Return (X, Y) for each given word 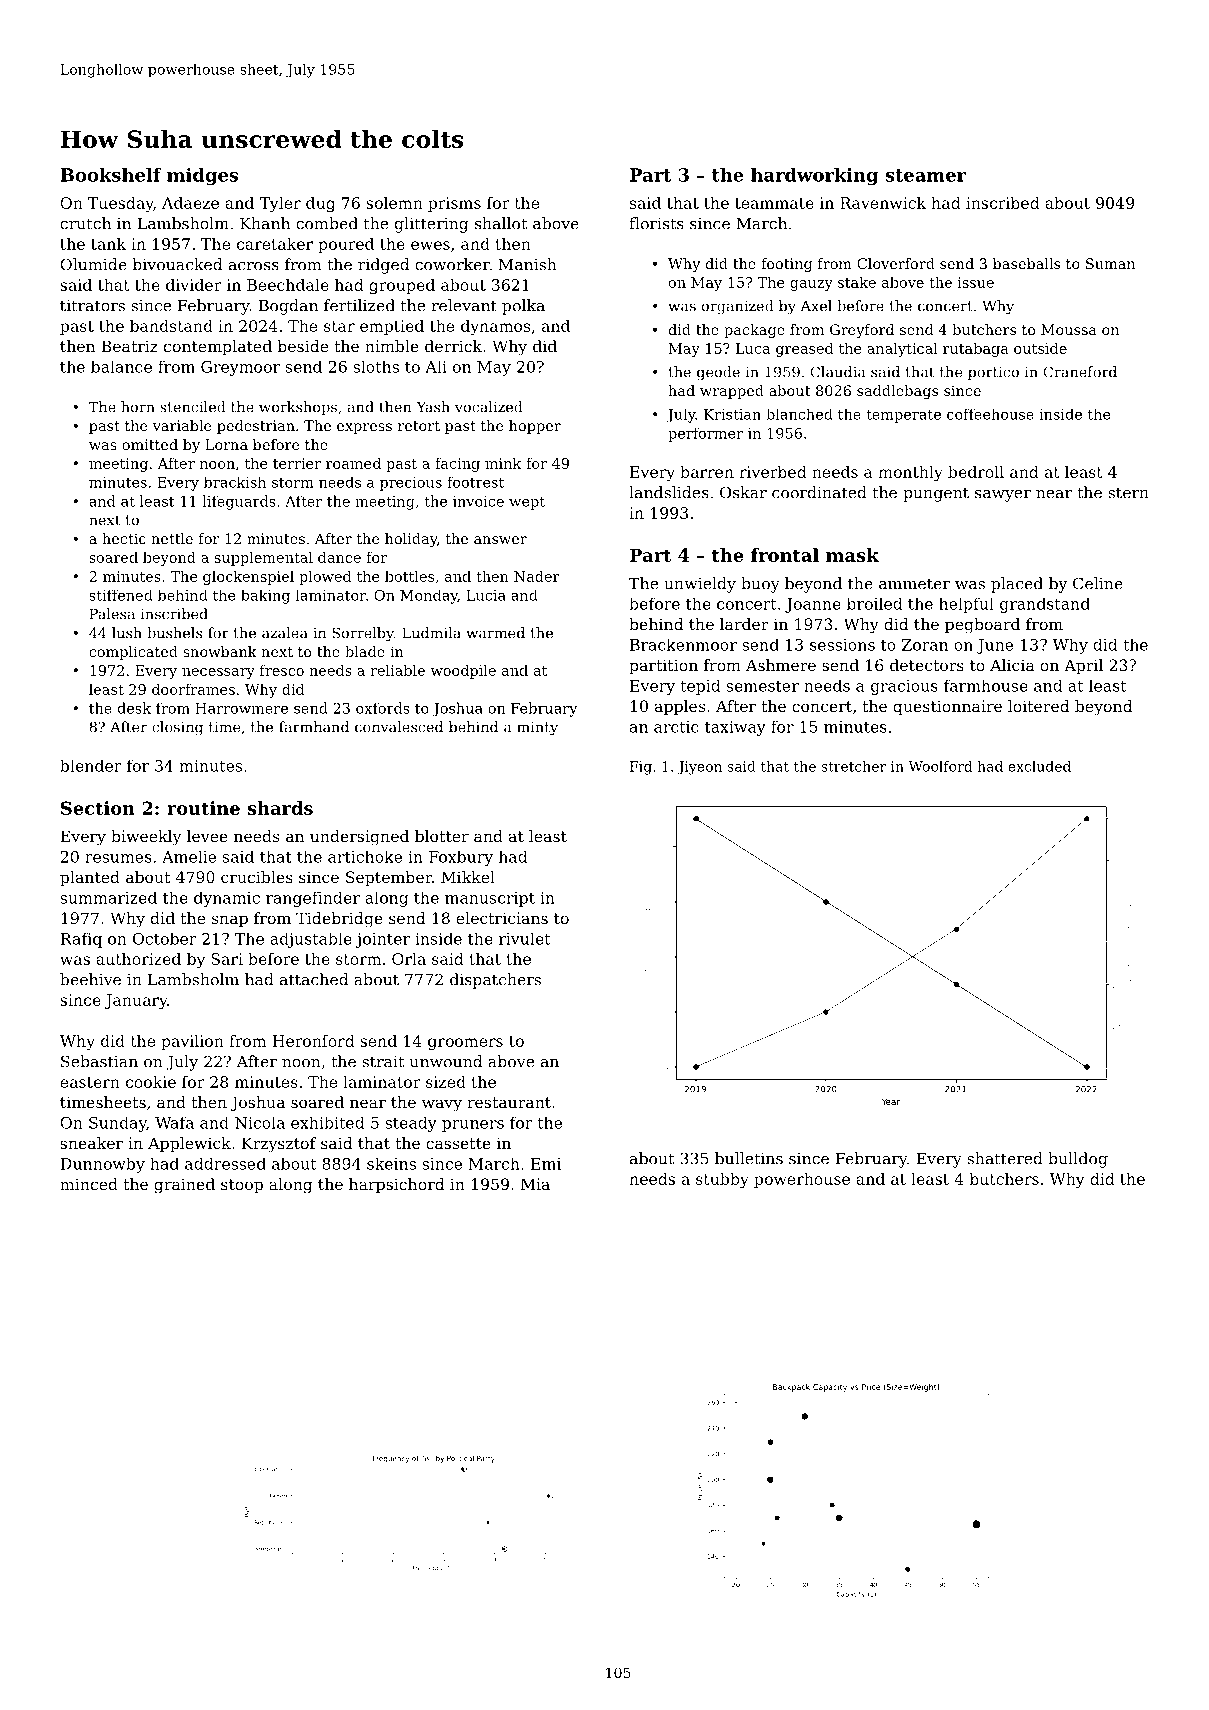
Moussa (1069, 329)
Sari (227, 959)
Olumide (93, 264)
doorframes (193, 689)
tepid (700, 687)
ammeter (914, 584)
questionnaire (947, 708)
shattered (1005, 1158)
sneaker (91, 1143)
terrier (297, 463)
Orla (409, 959)
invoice (478, 501)
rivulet (524, 938)
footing (786, 265)
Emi (546, 1164)
